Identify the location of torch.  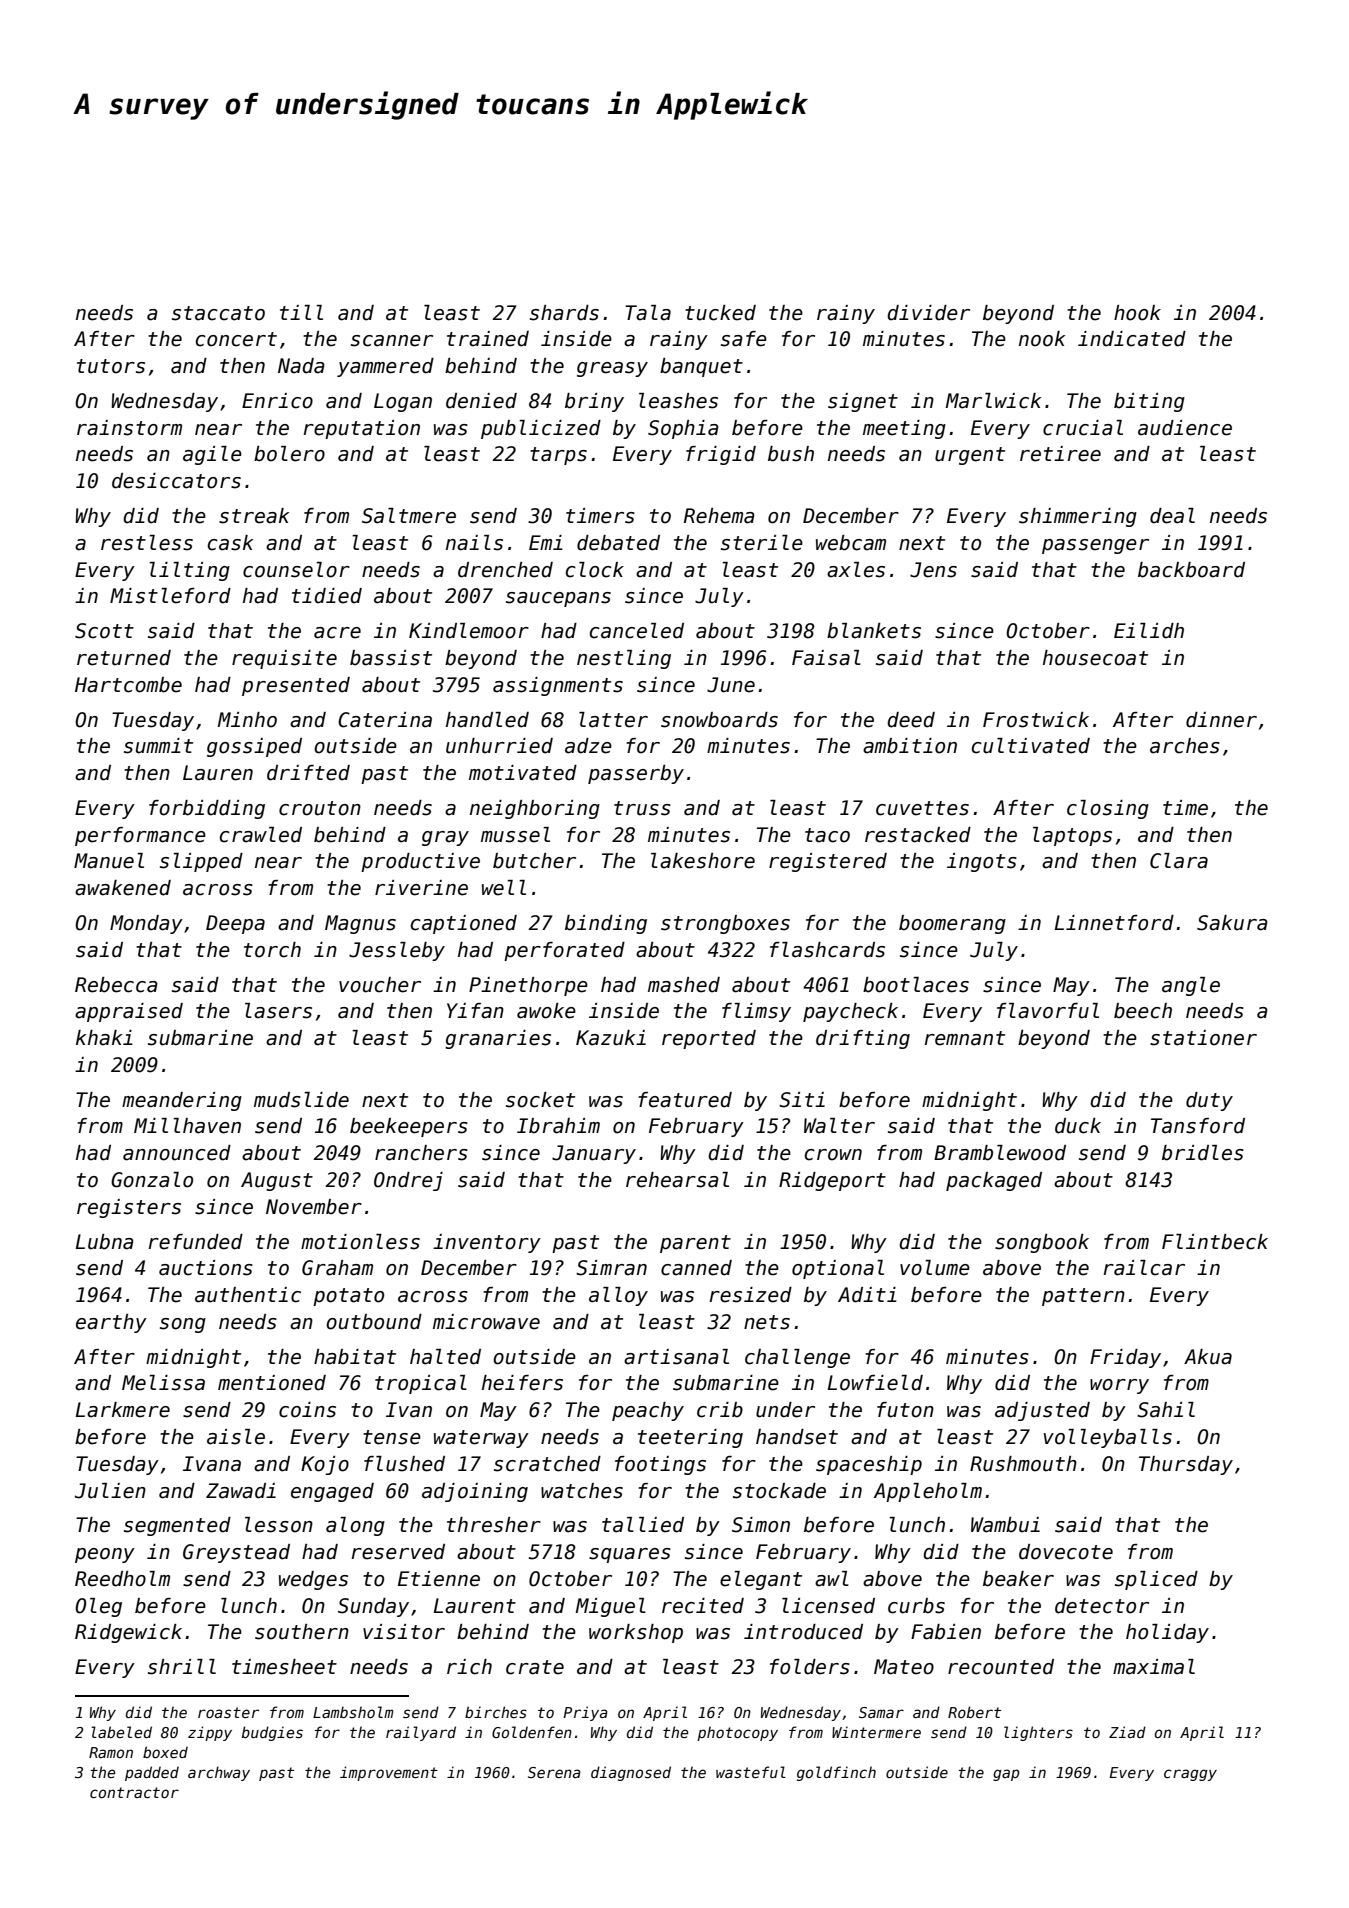
(272, 950).
